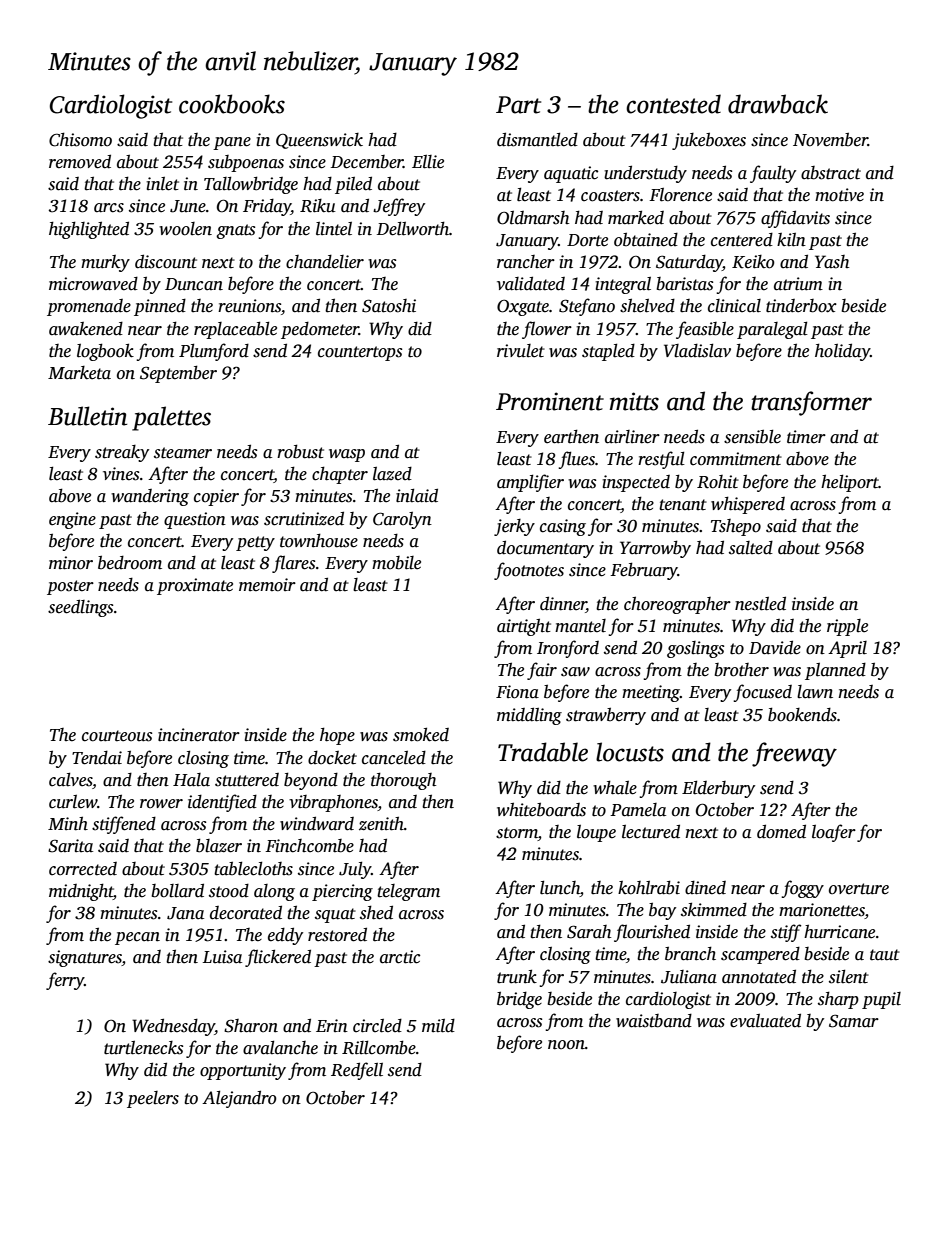 The height and width of the page is (1233, 952). What do you see at coordinates (541, 809) in the page?
I see `whiteboards` at bounding box center [541, 809].
